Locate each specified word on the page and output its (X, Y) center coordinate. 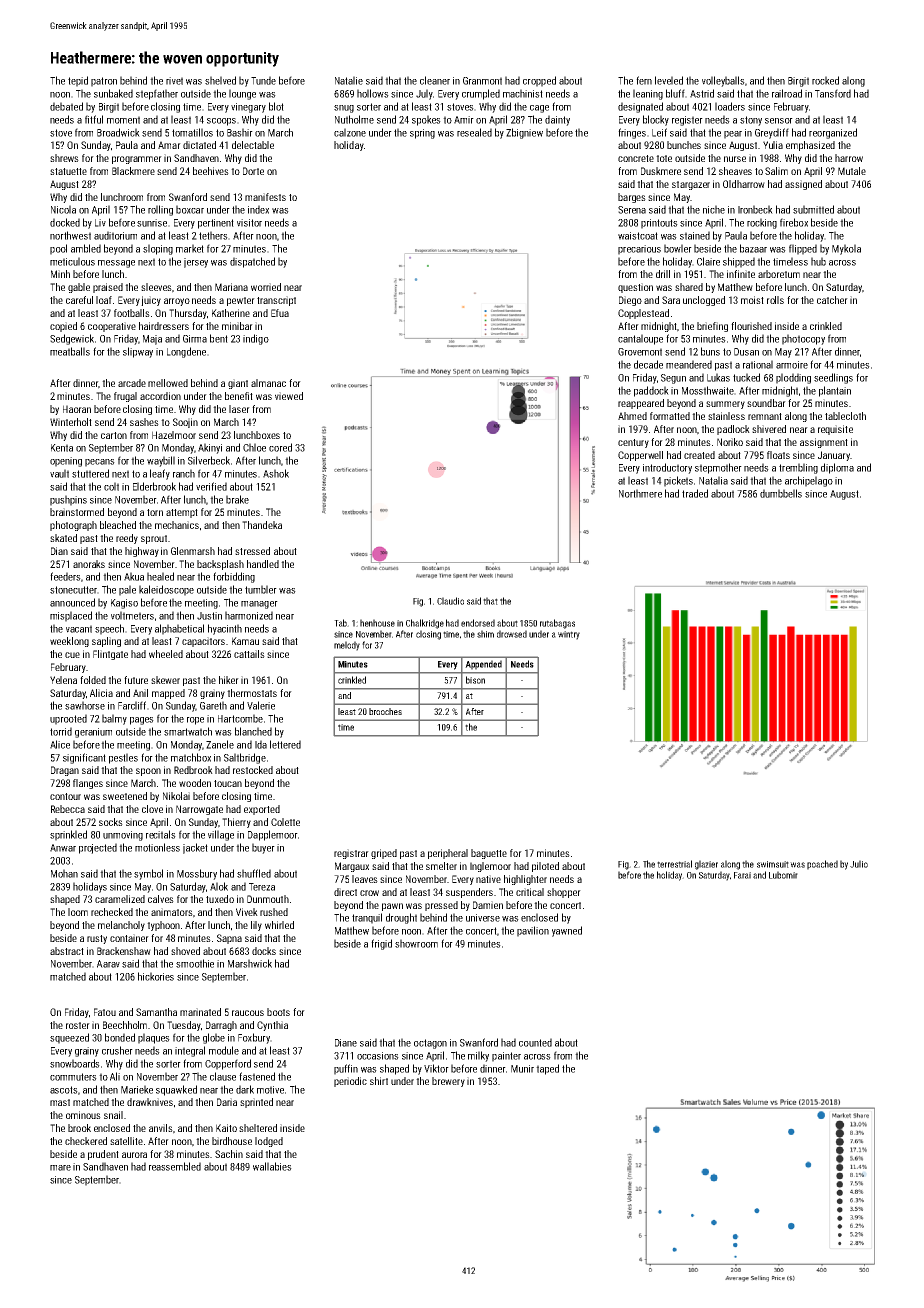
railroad (787, 93)
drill (663, 274)
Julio (859, 864)
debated (66, 106)
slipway (138, 352)
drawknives (150, 1102)
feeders (65, 576)
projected (98, 848)
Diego (630, 301)
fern (644, 80)
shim (485, 634)
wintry (569, 635)
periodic (350, 1082)
